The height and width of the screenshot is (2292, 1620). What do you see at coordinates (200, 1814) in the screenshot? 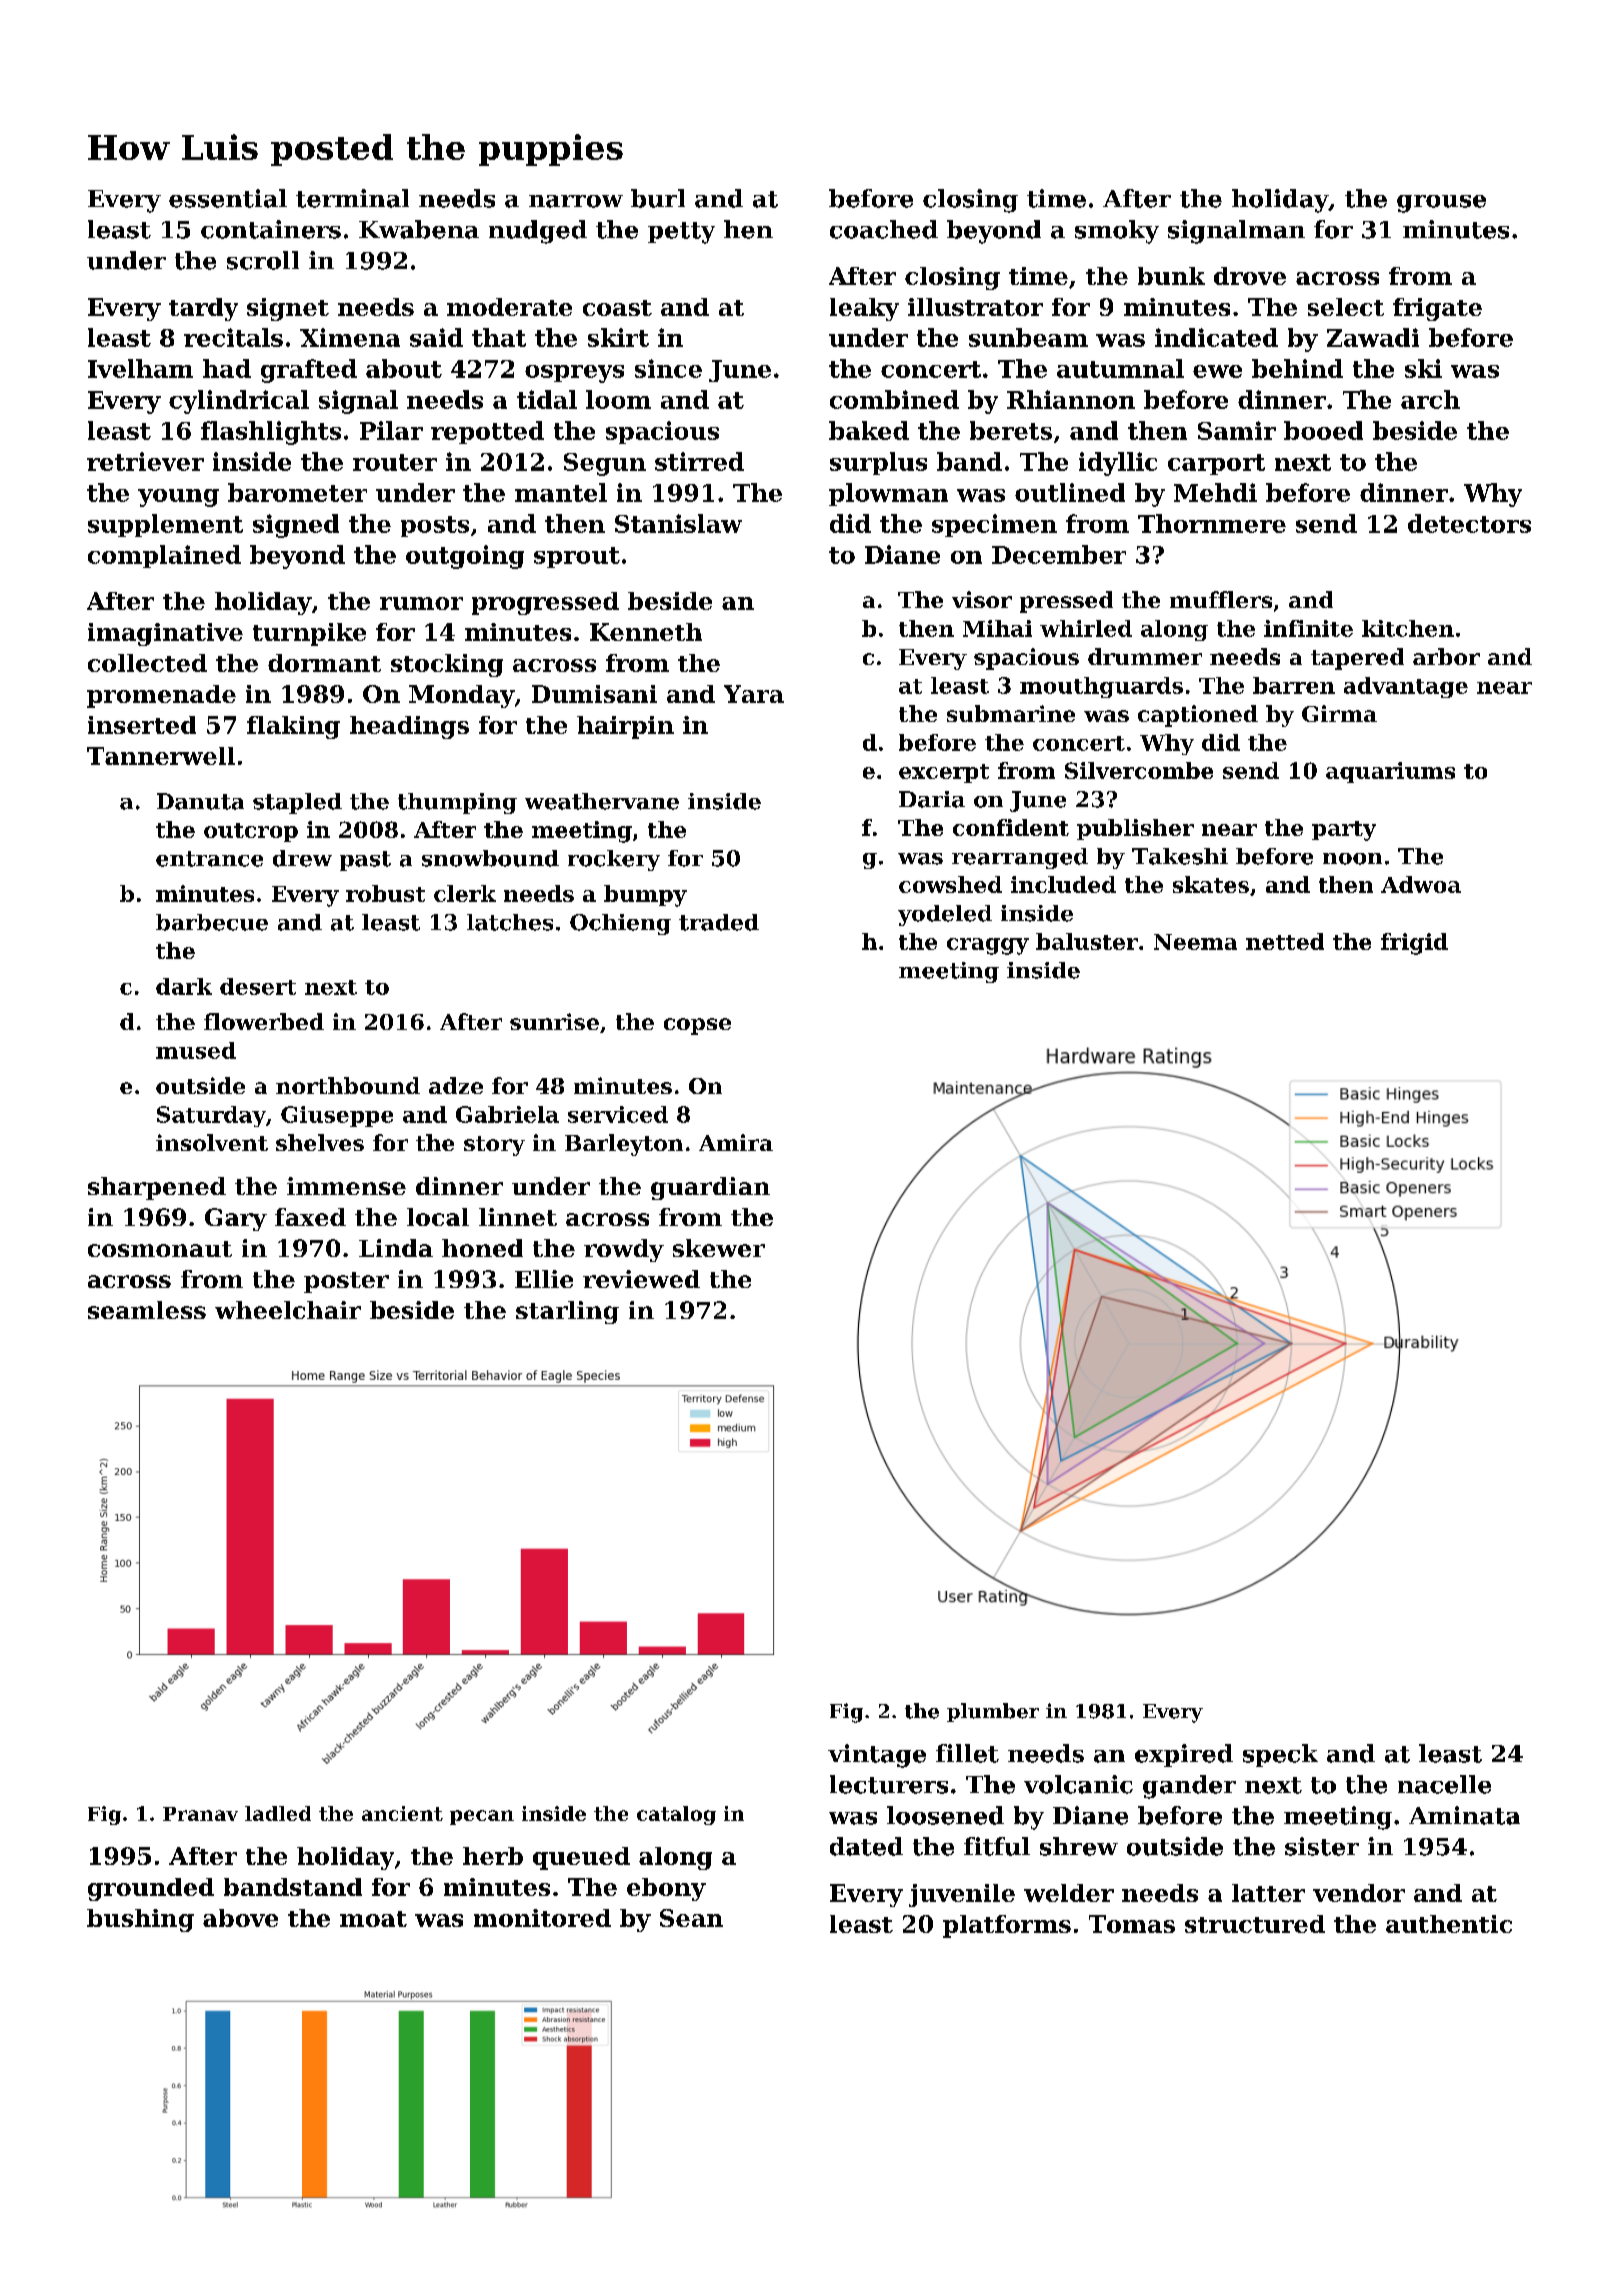
I see `Pranav` at bounding box center [200, 1814].
